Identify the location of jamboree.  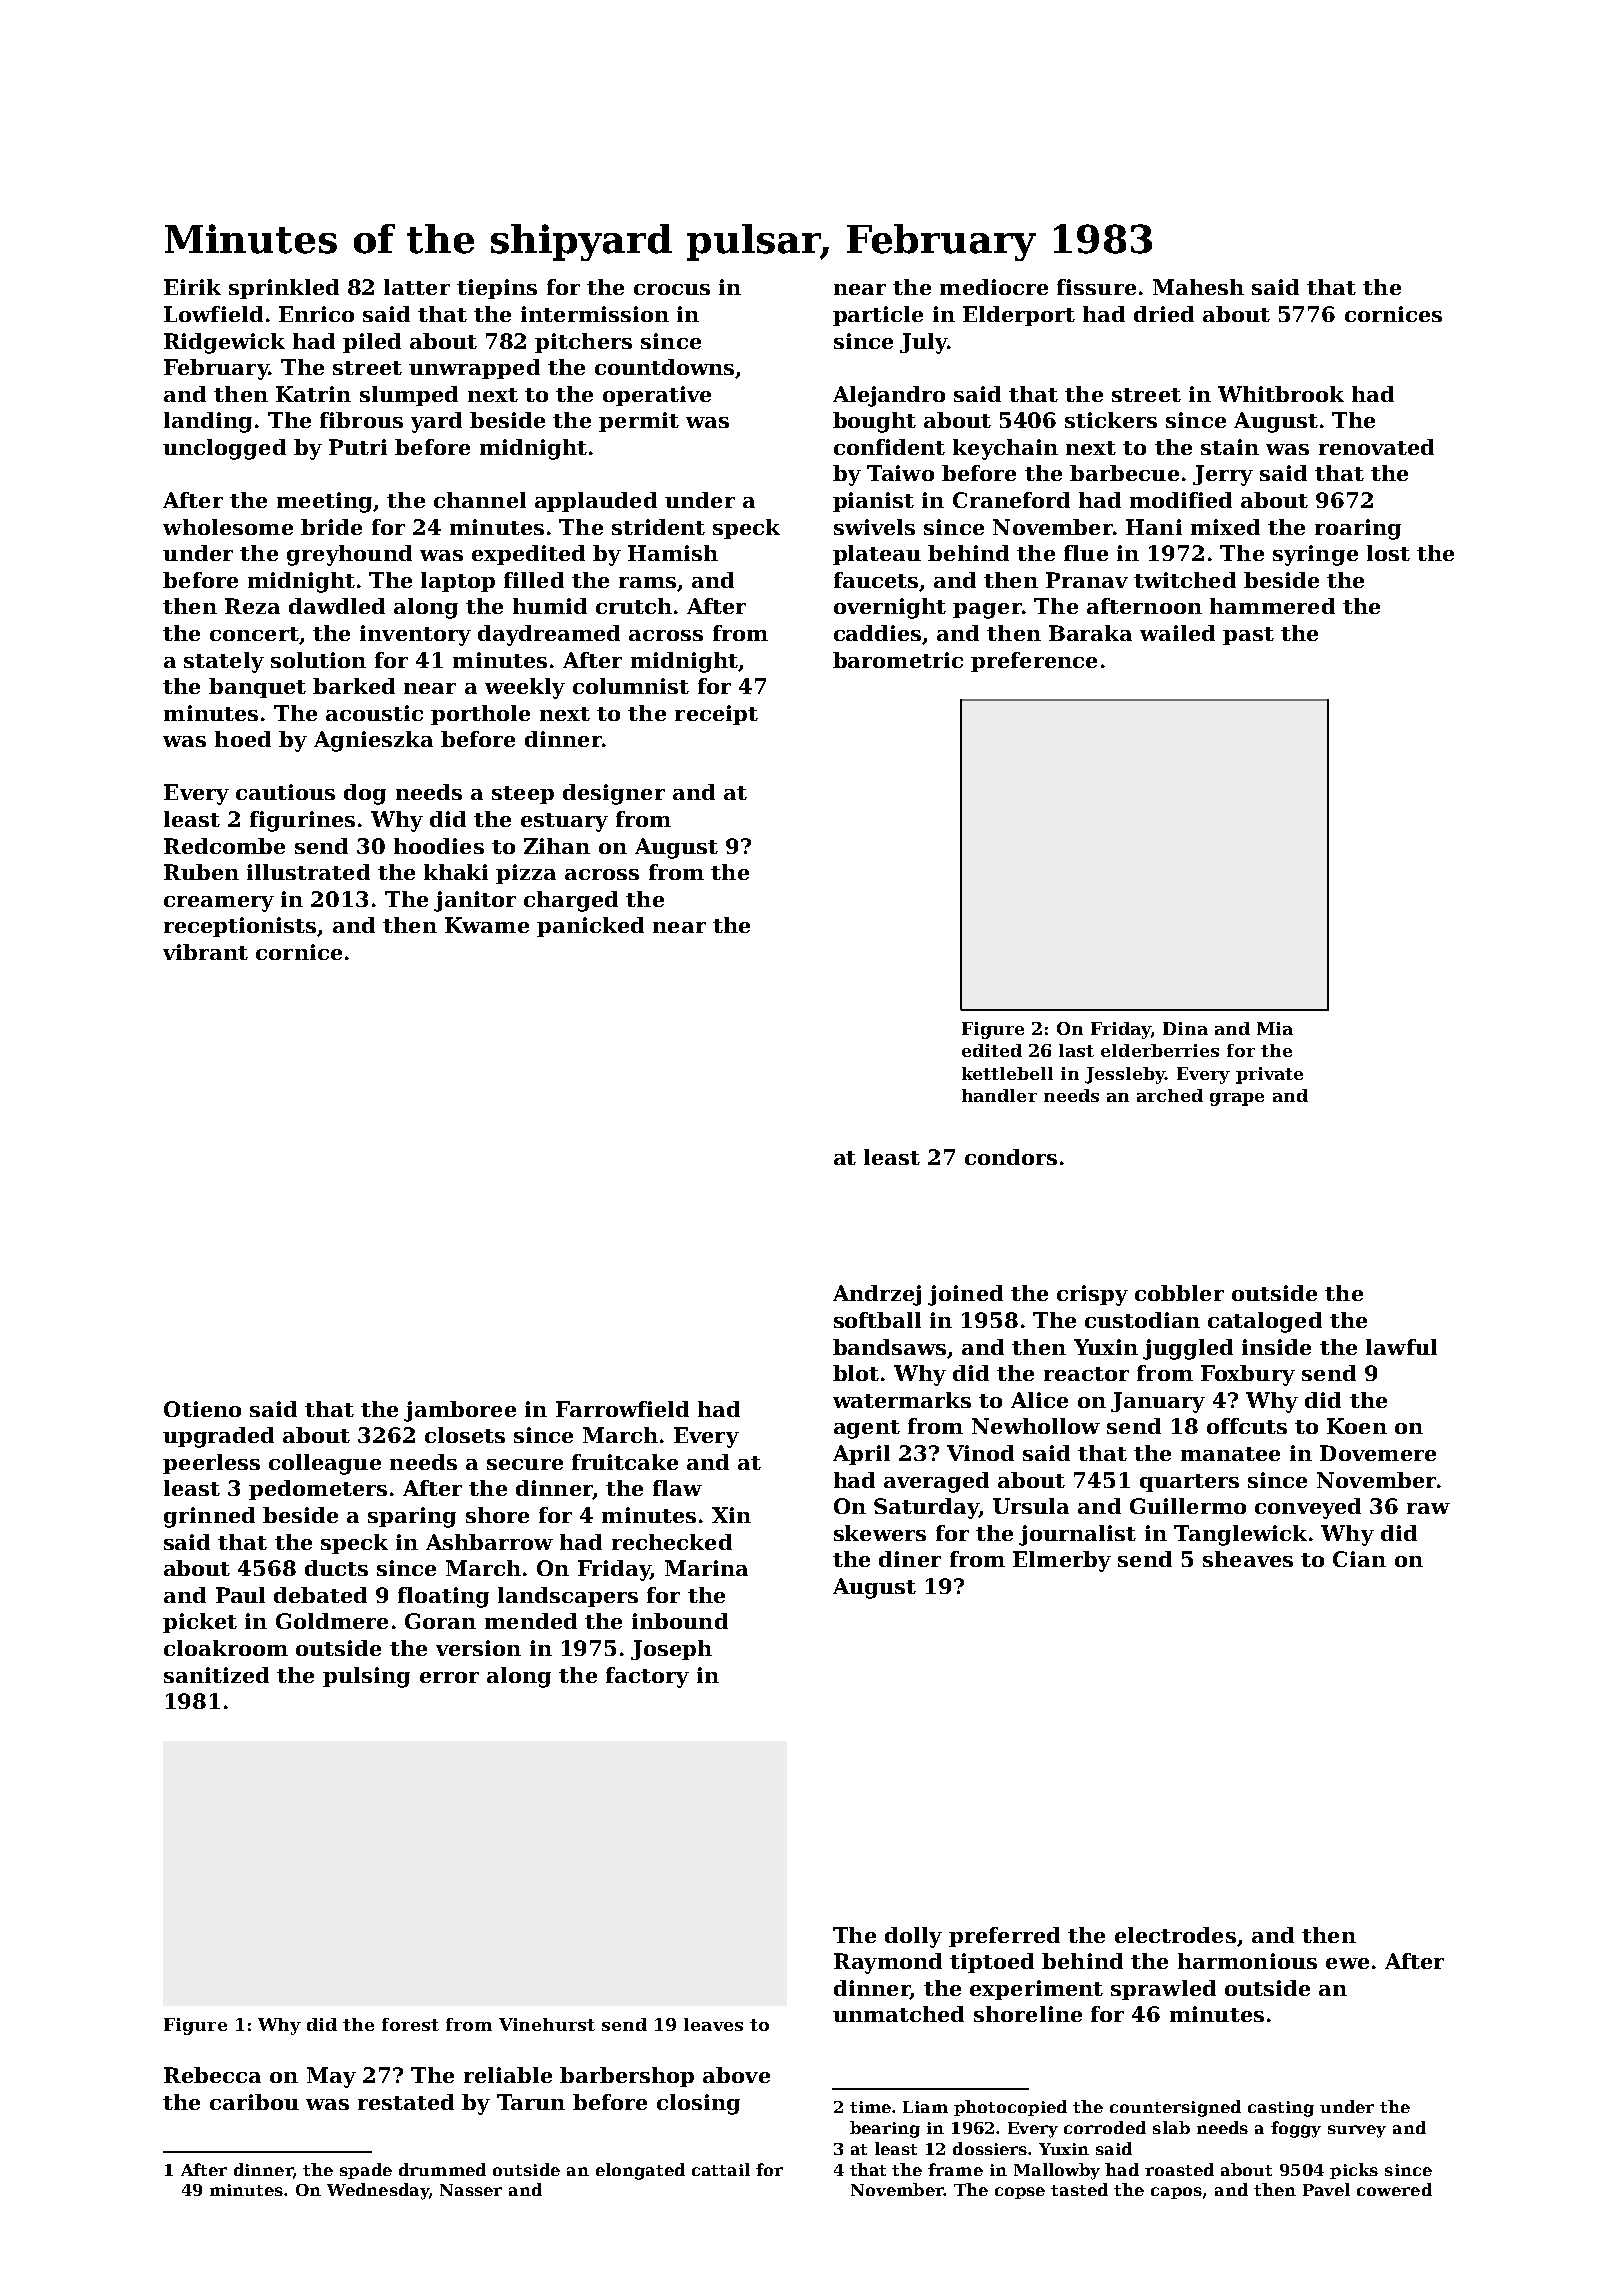
(460, 1411).
